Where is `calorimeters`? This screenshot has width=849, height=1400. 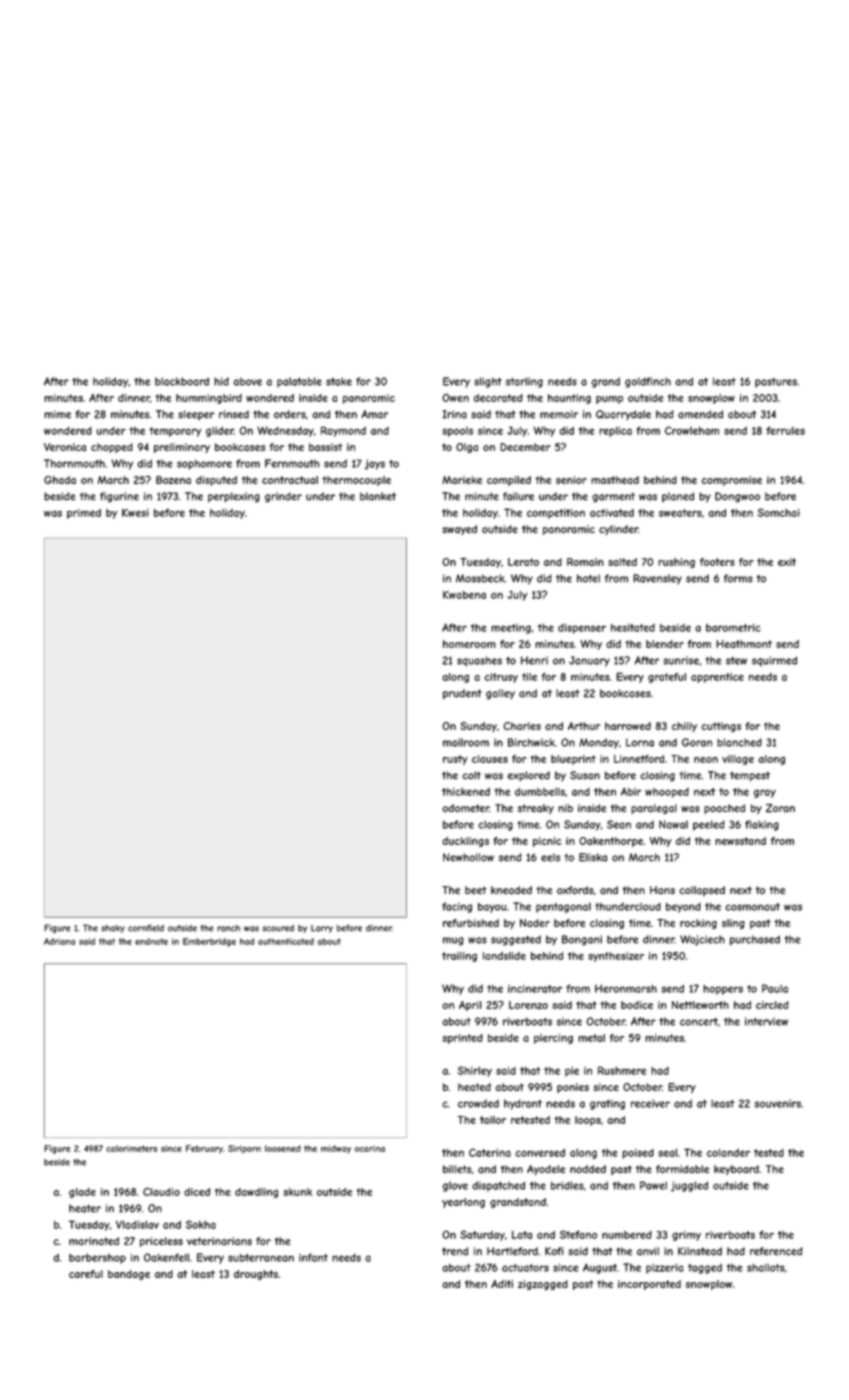
calorimeters is located at coordinates (131, 1148).
